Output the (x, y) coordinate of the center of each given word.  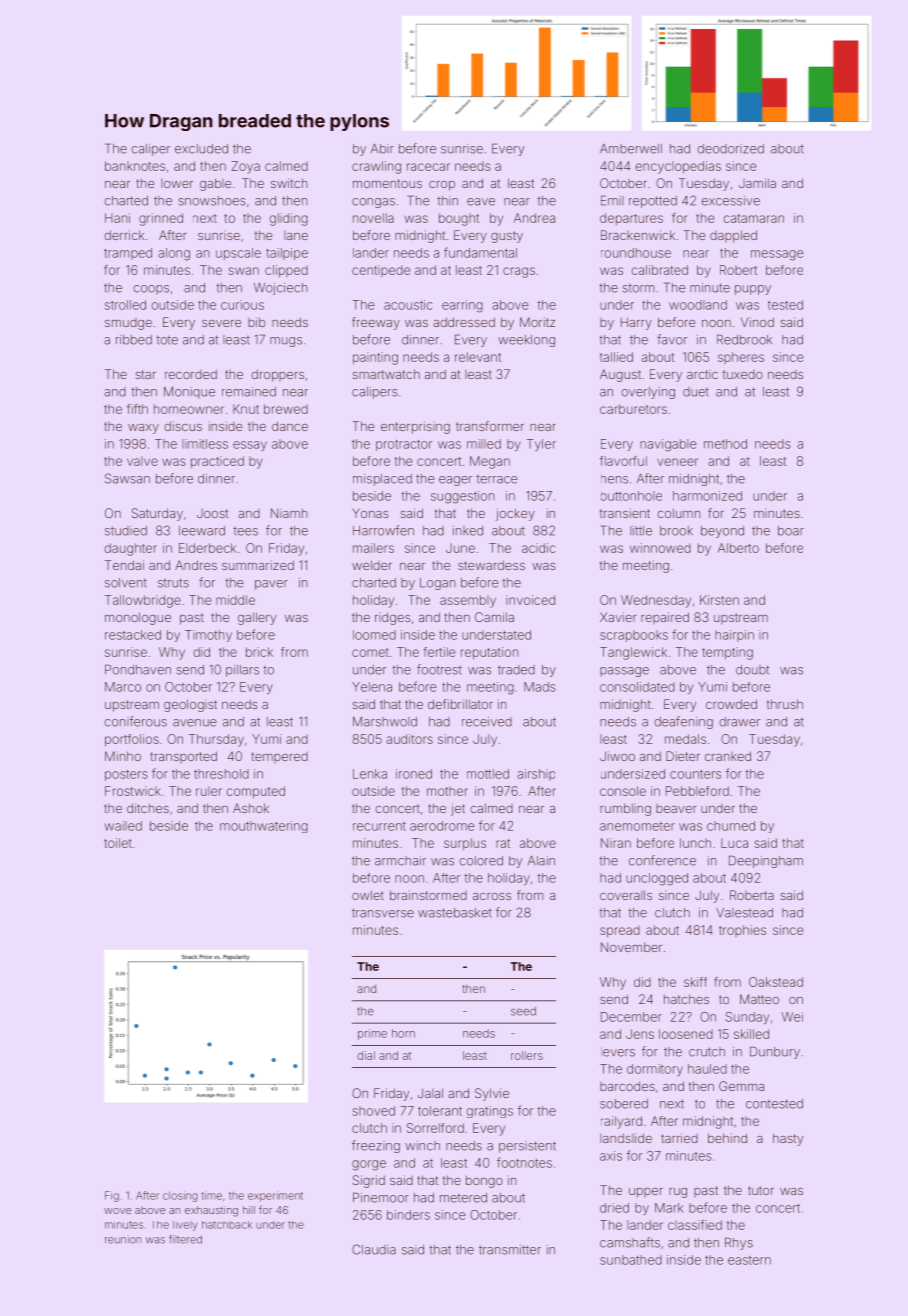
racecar (428, 167)
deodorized (731, 149)
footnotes (524, 1162)
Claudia (374, 1249)
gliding (289, 219)
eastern (749, 1260)
